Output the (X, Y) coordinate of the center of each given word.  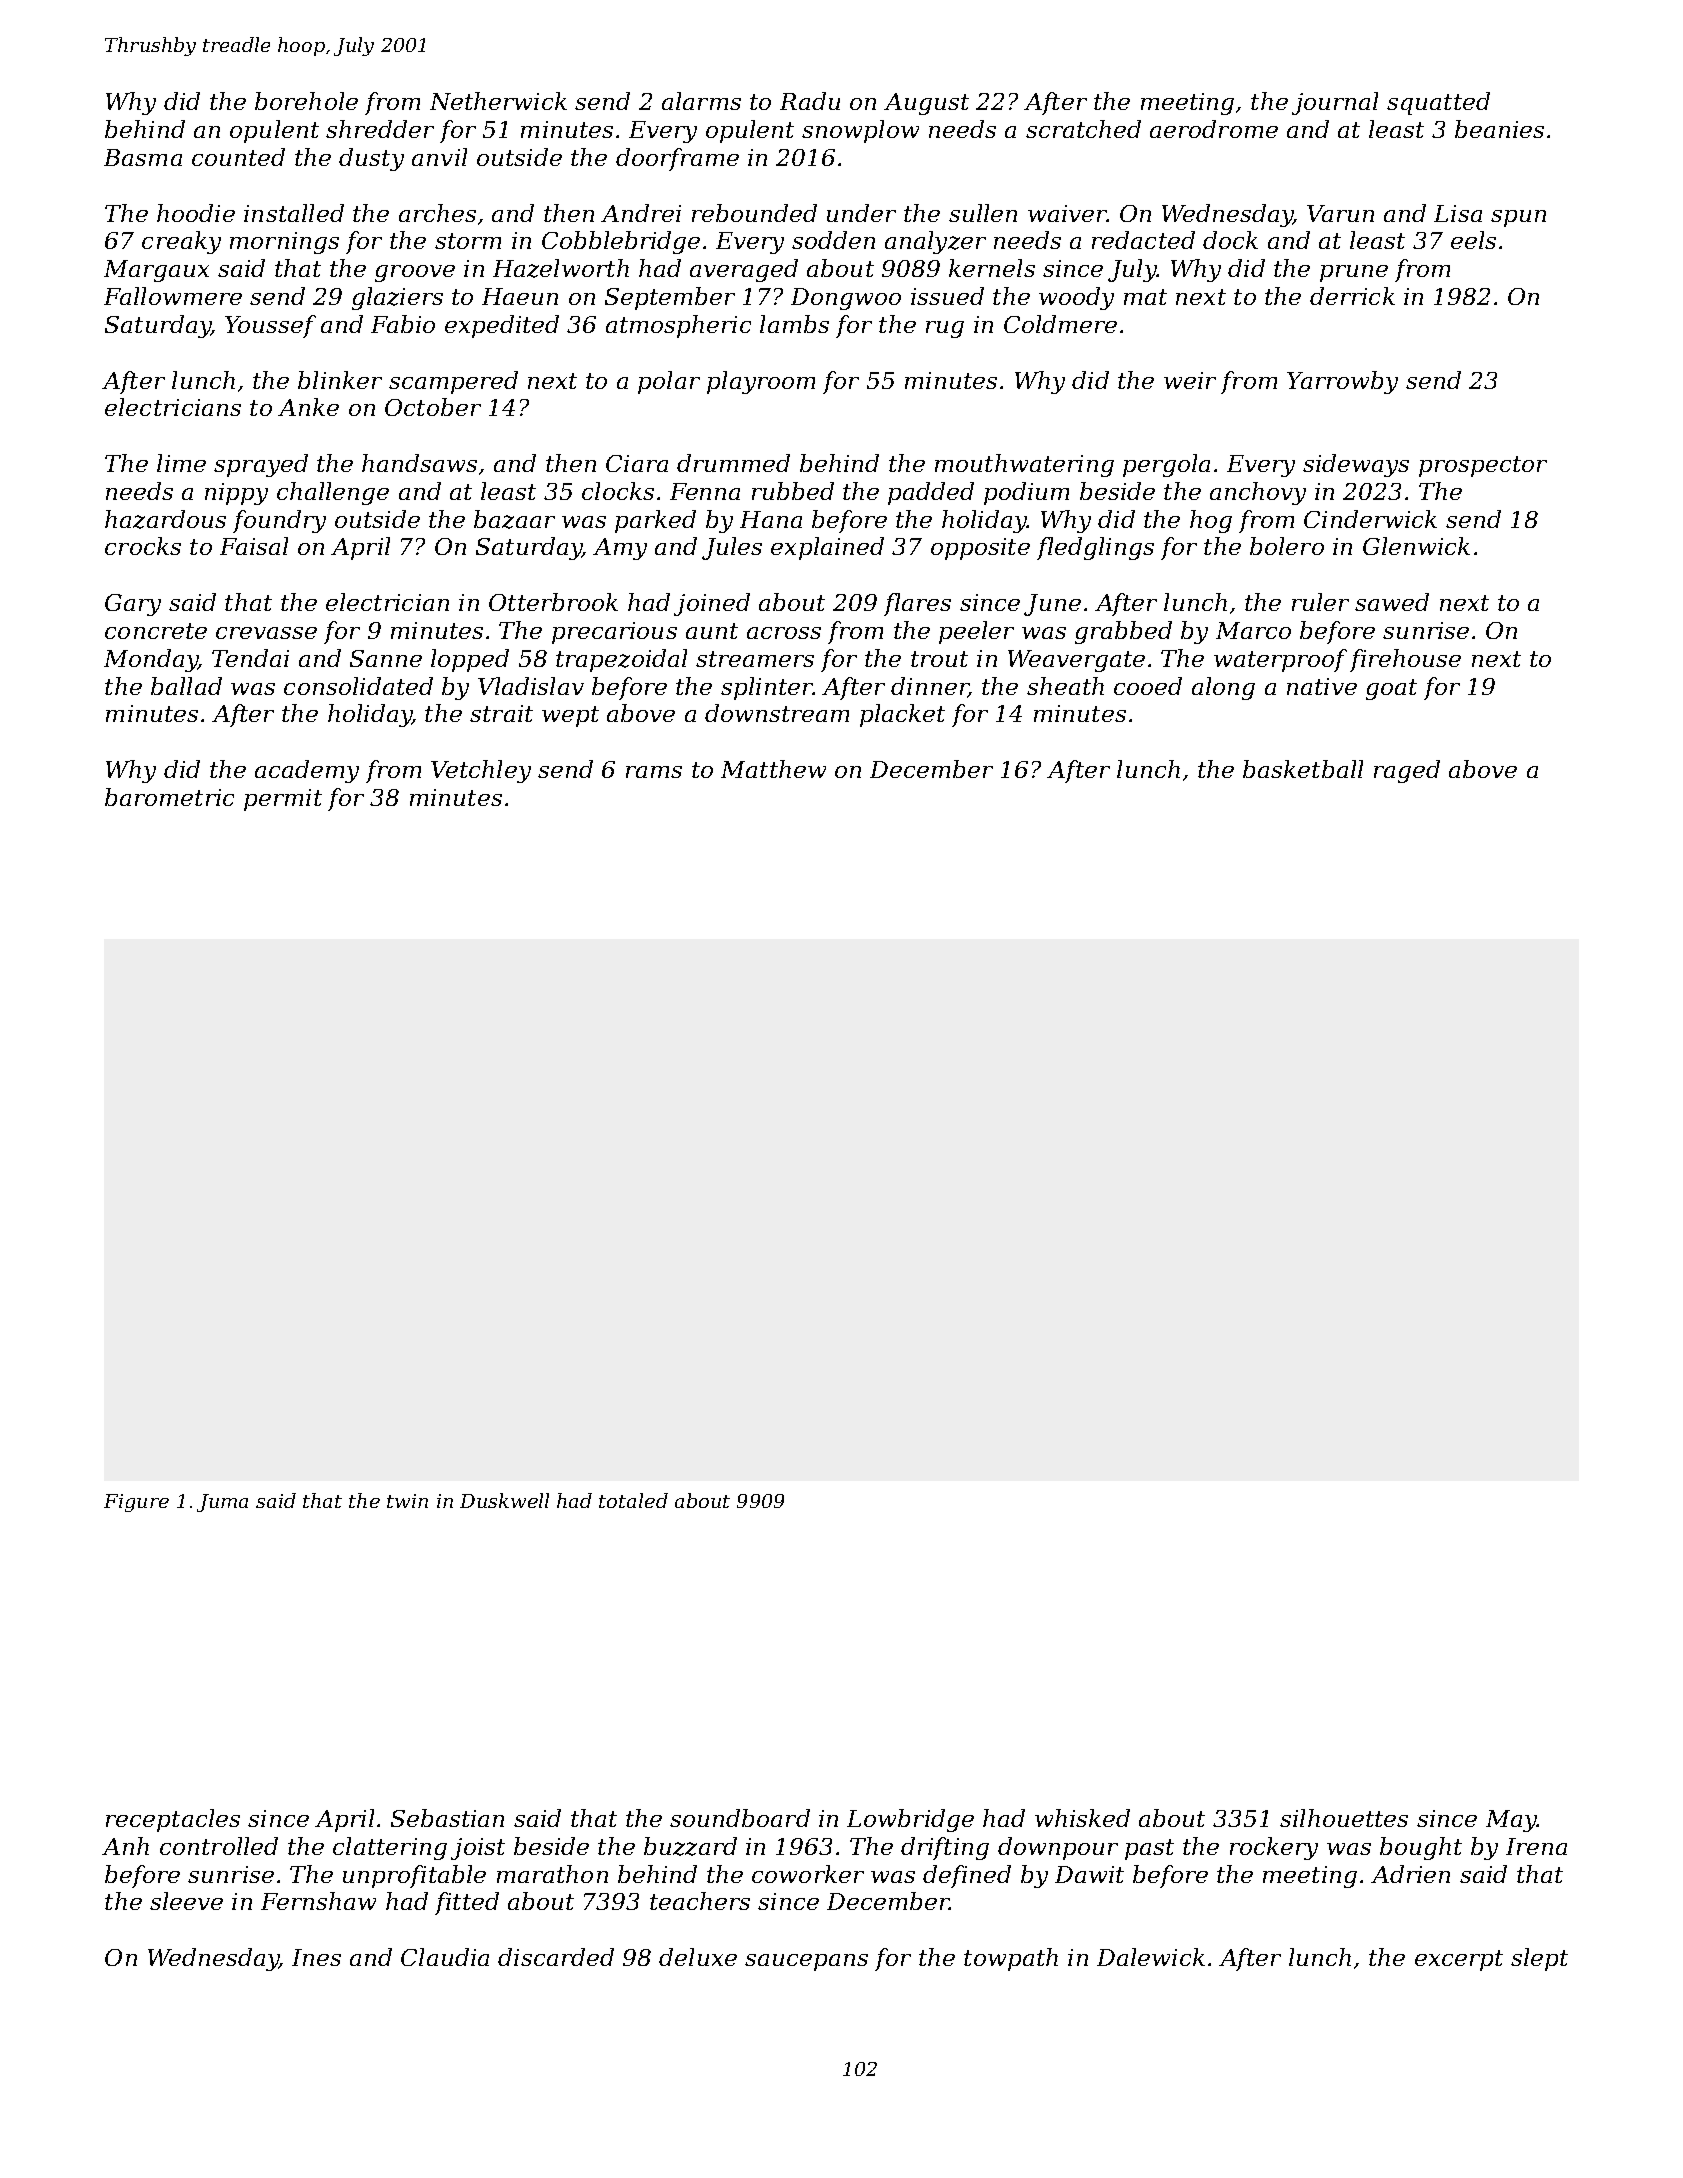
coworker (808, 1874)
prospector (1483, 466)
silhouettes (1344, 1818)
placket (902, 715)
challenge (333, 493)
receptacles (173, 1820)
